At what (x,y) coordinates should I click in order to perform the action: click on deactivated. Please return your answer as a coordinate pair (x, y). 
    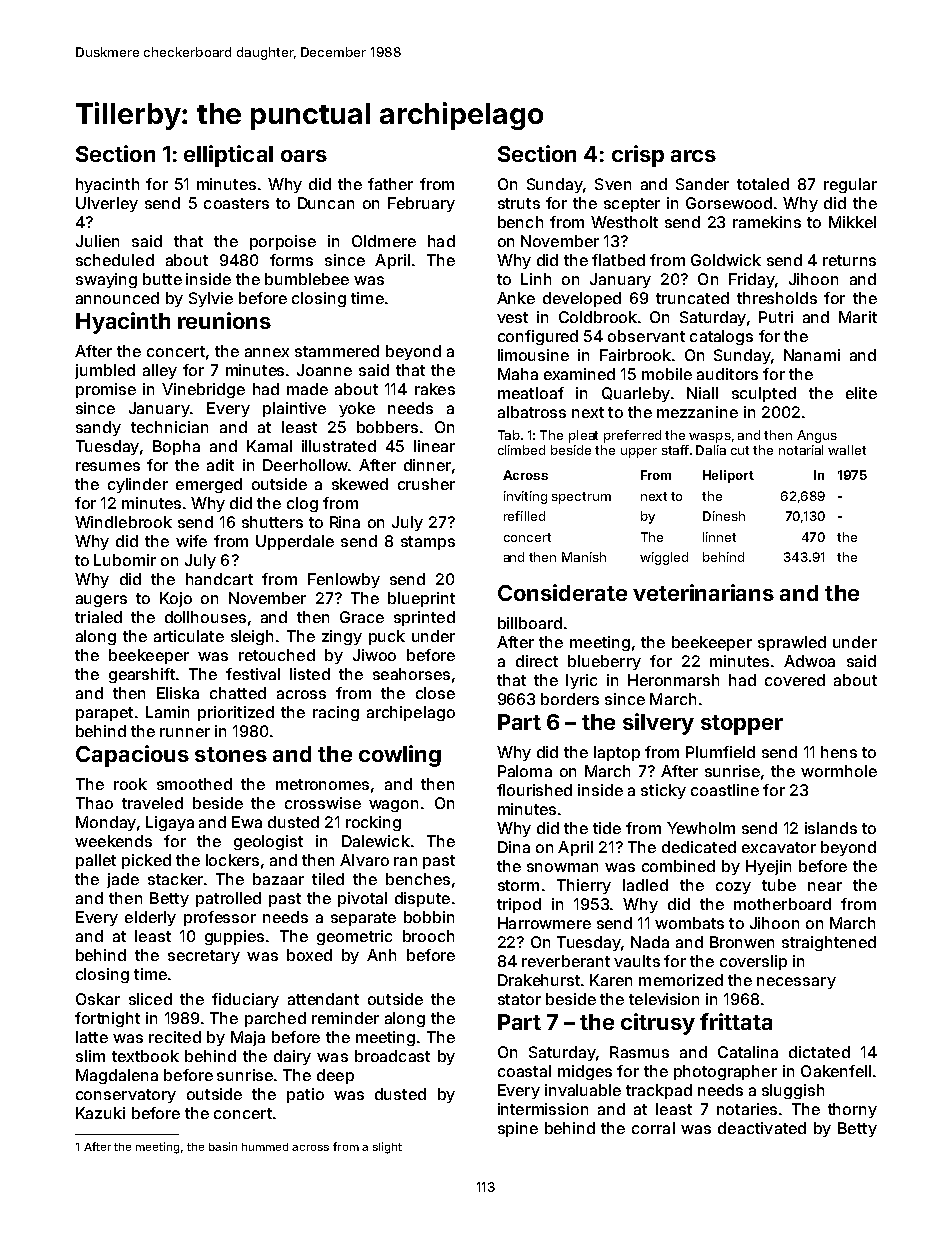
    Looking at the image, I should click on (762, 1128).
